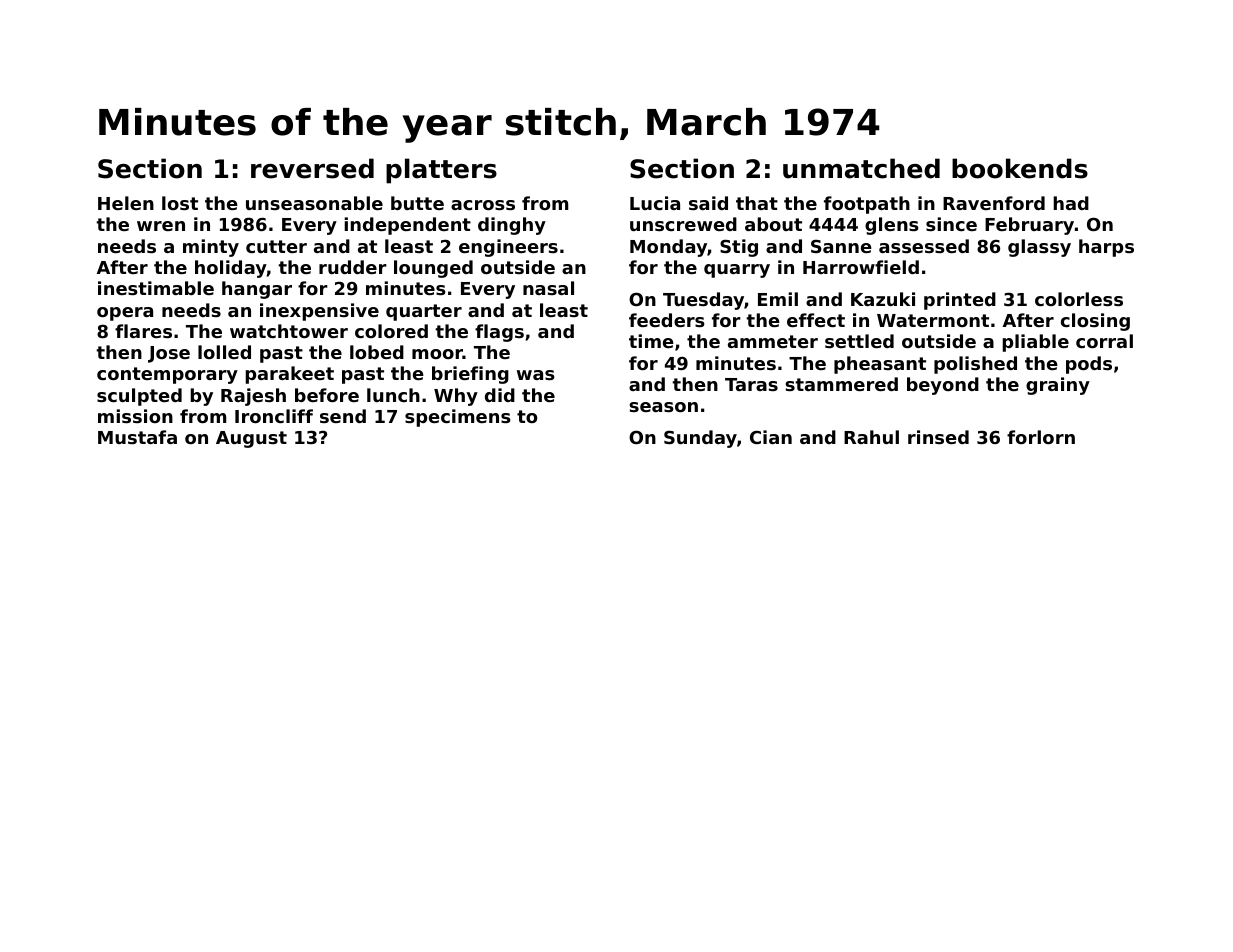  Describe the element at coordinates (251, 439) in the screenshot. I see `August` at that location.
